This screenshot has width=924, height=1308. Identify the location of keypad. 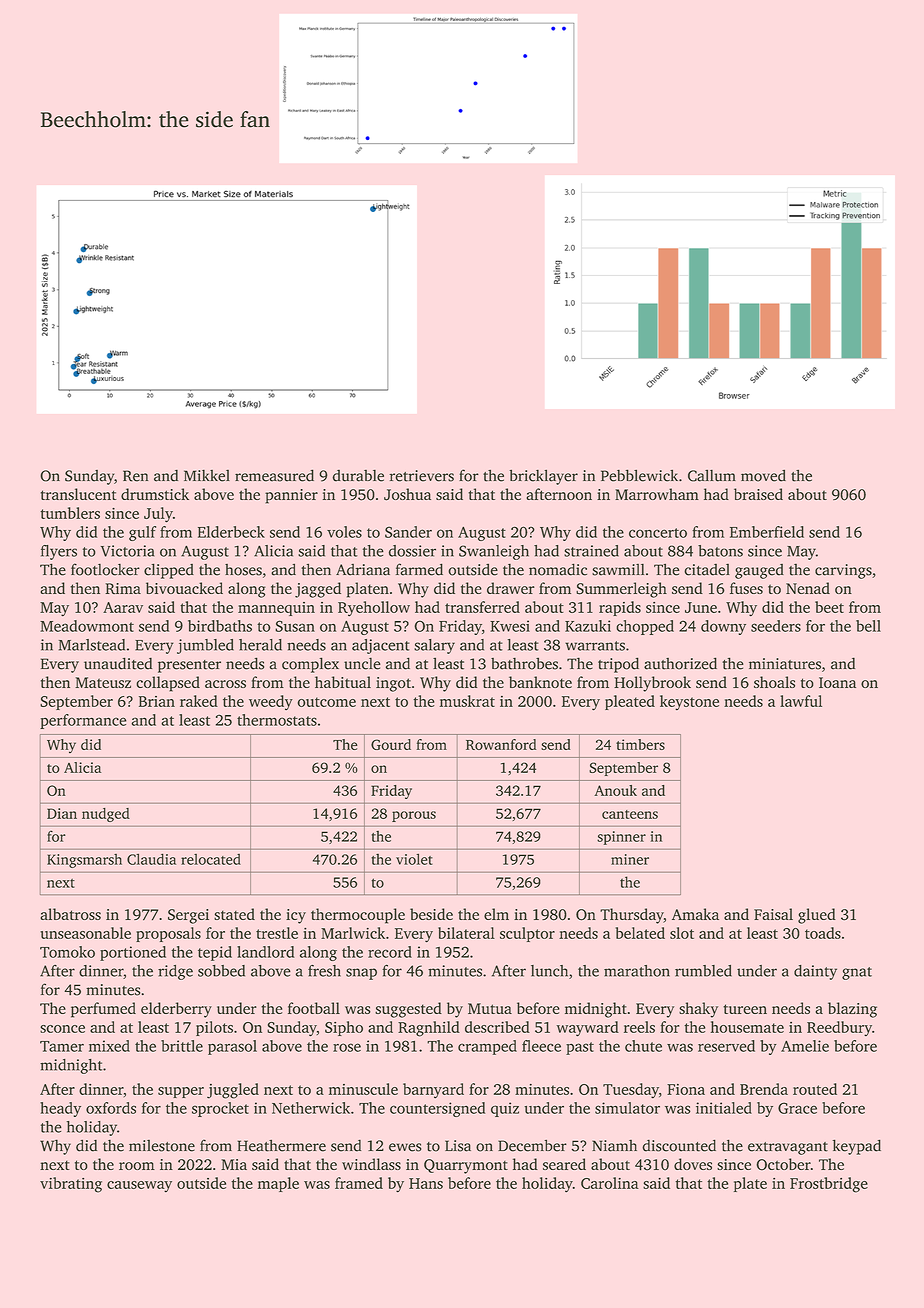
(857, 1147).
